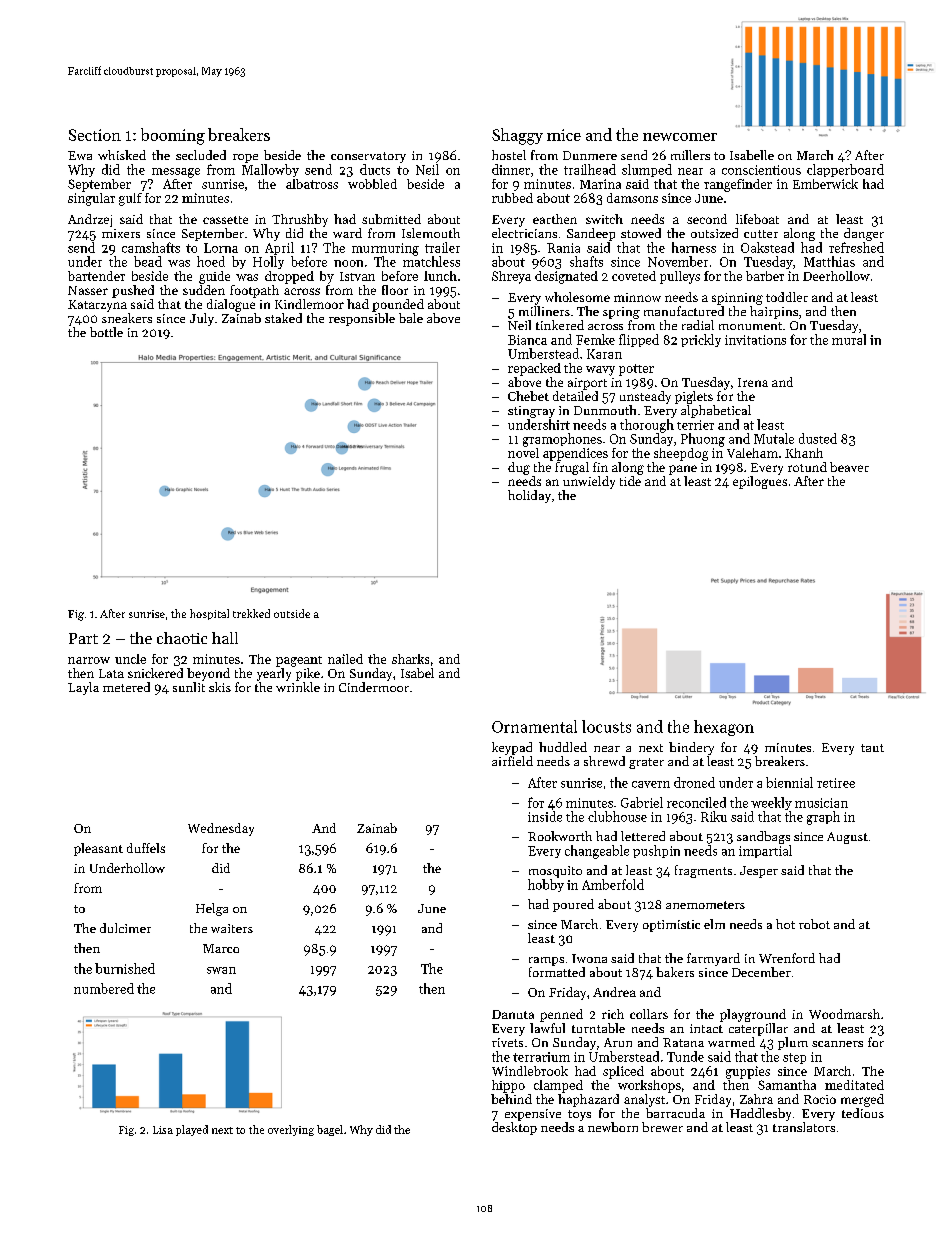 The width and height of the screenshot is (952, 1233). Describe the element at coordinates (176, 173) in the screenshot. I see `message` at that location.
